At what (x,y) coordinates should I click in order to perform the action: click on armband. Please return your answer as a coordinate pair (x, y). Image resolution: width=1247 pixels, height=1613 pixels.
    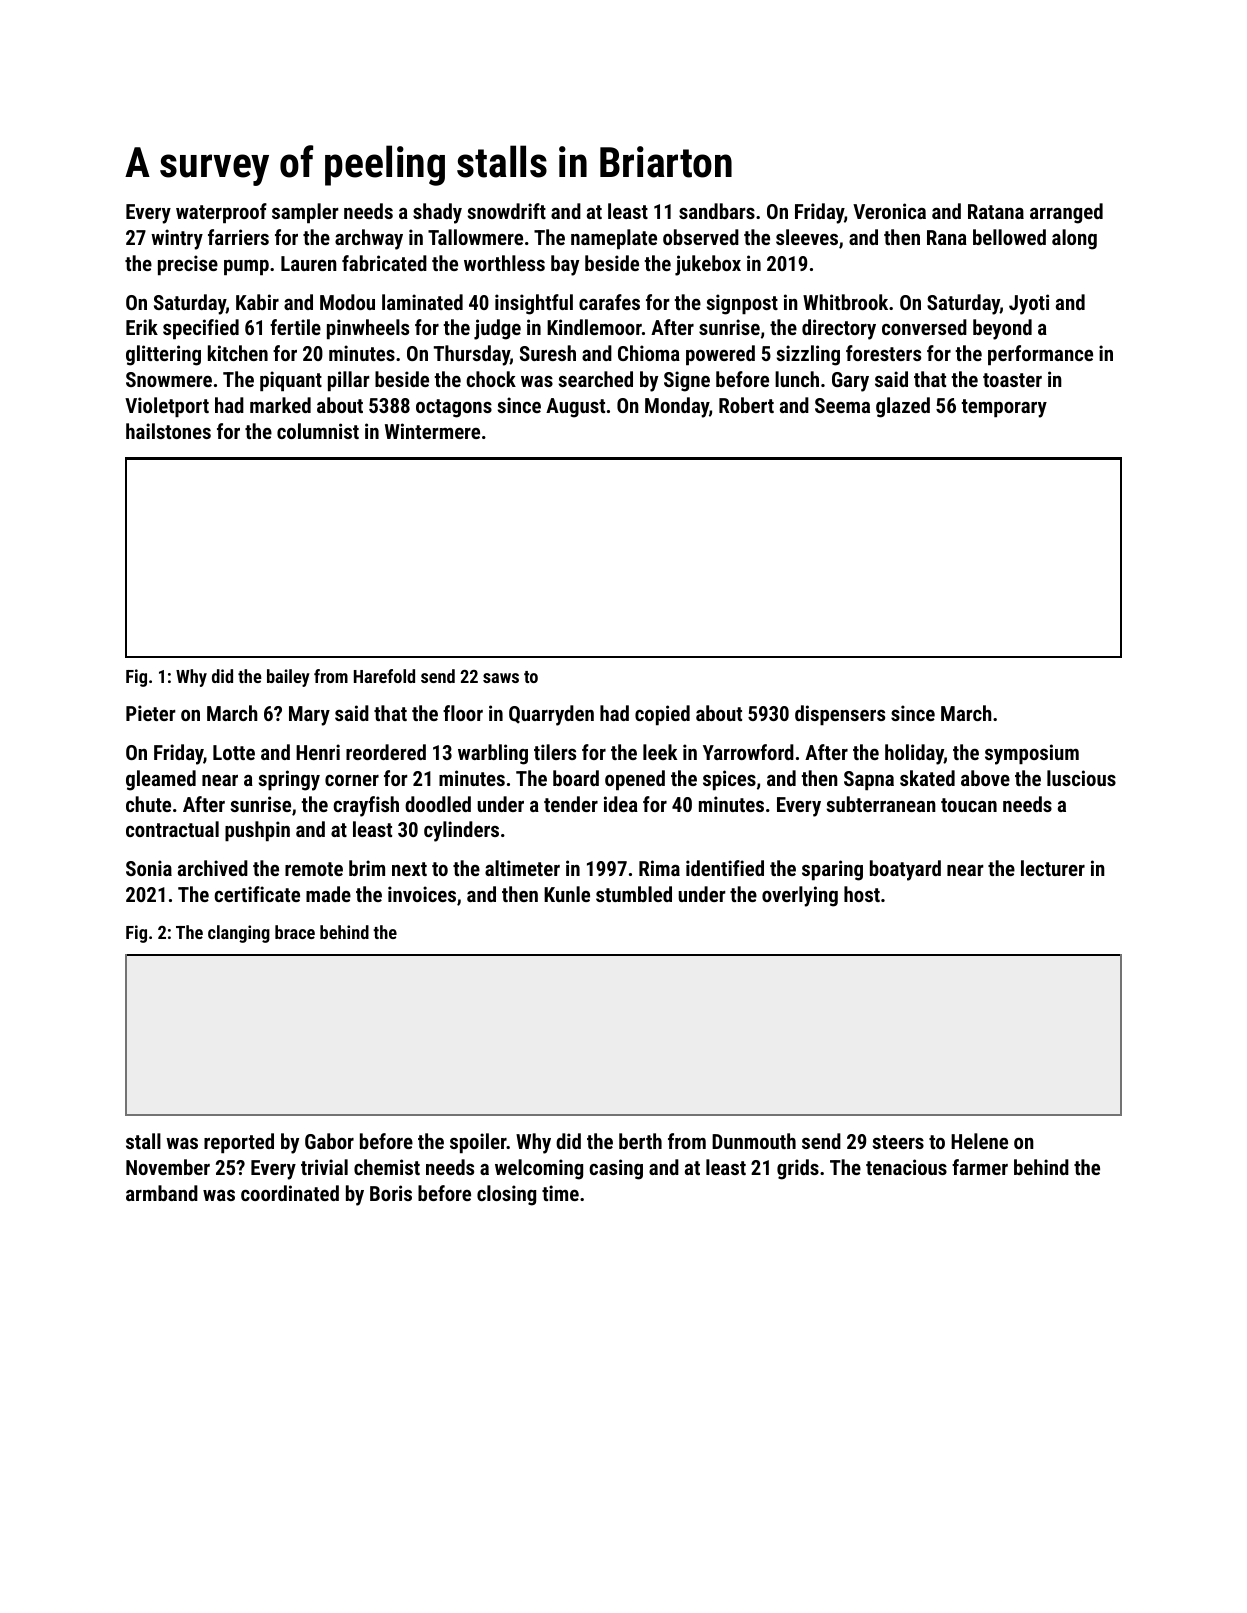
    Looking at the image, I should click on (162, 1193).
